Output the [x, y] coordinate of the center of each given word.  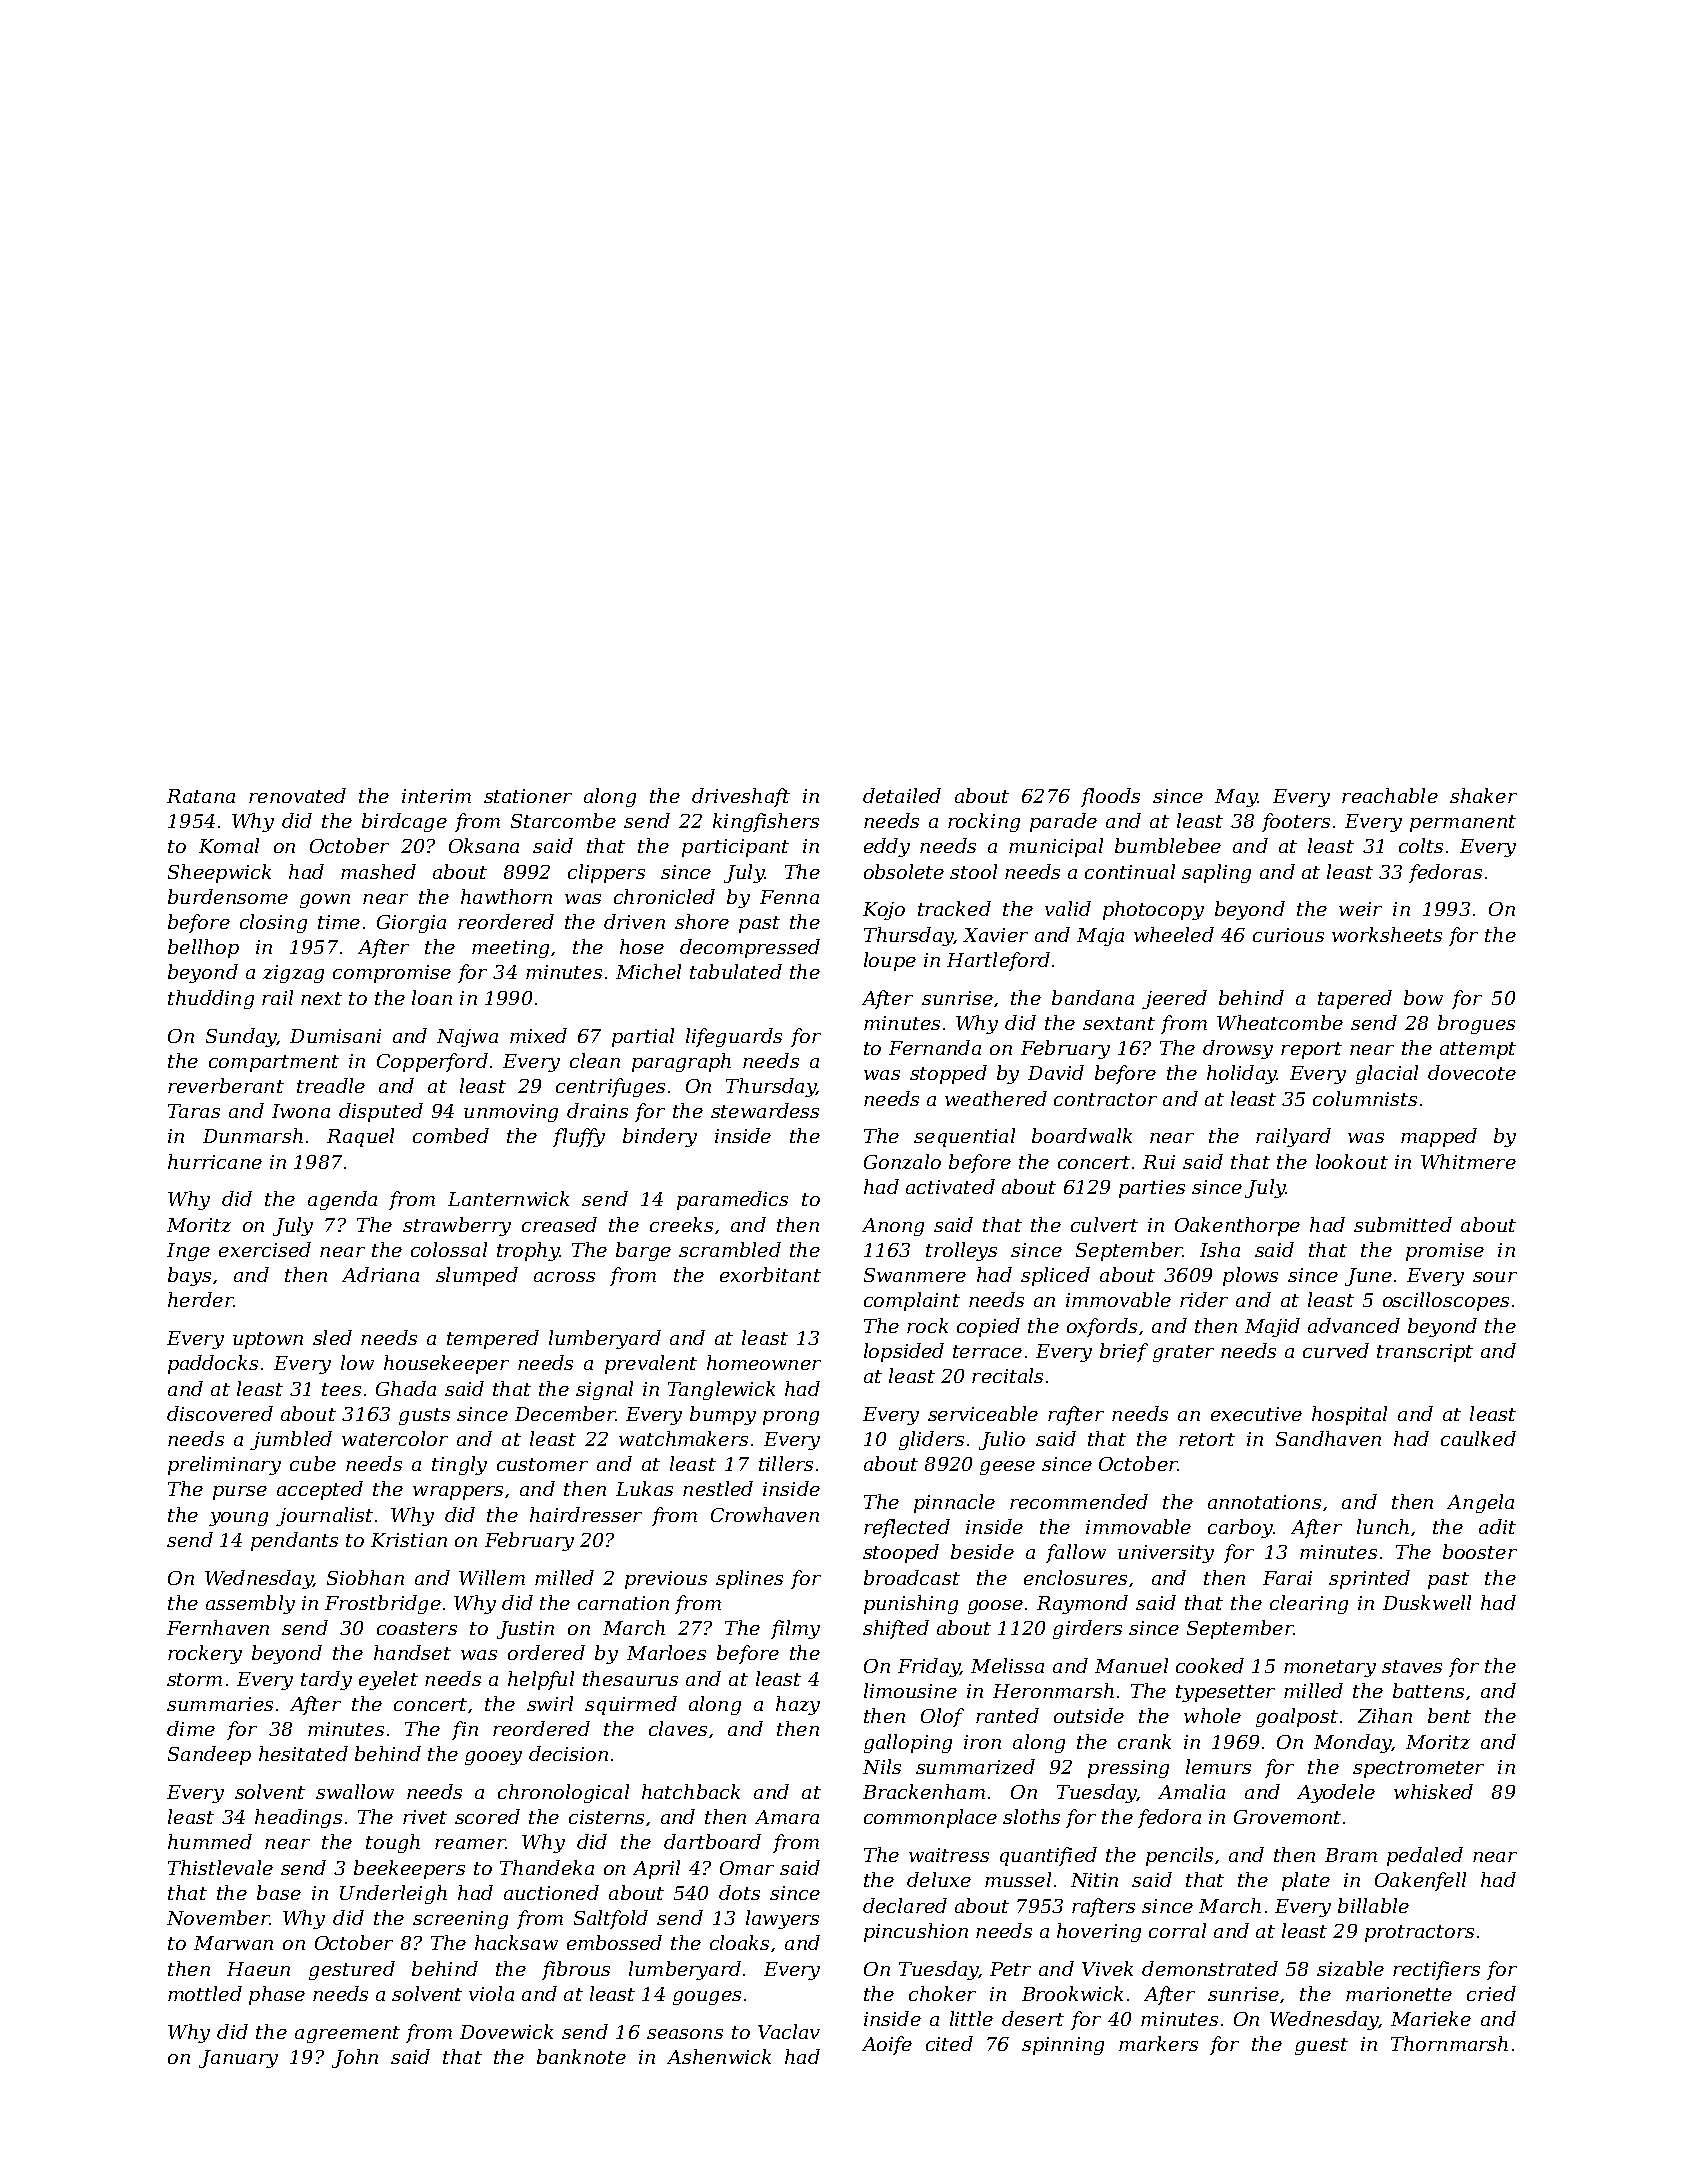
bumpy [723, 1415]
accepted [320, 1490]
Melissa [1007, 1665]
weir [1360, 909]
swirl [550, 1703]
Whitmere [1468, 1161]
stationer [528, 796]
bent [1449, 1715]
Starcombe [563, 820]
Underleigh [393, 1894]
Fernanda [935, 1047]
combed [451, 1135]
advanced [1354, 1325]
